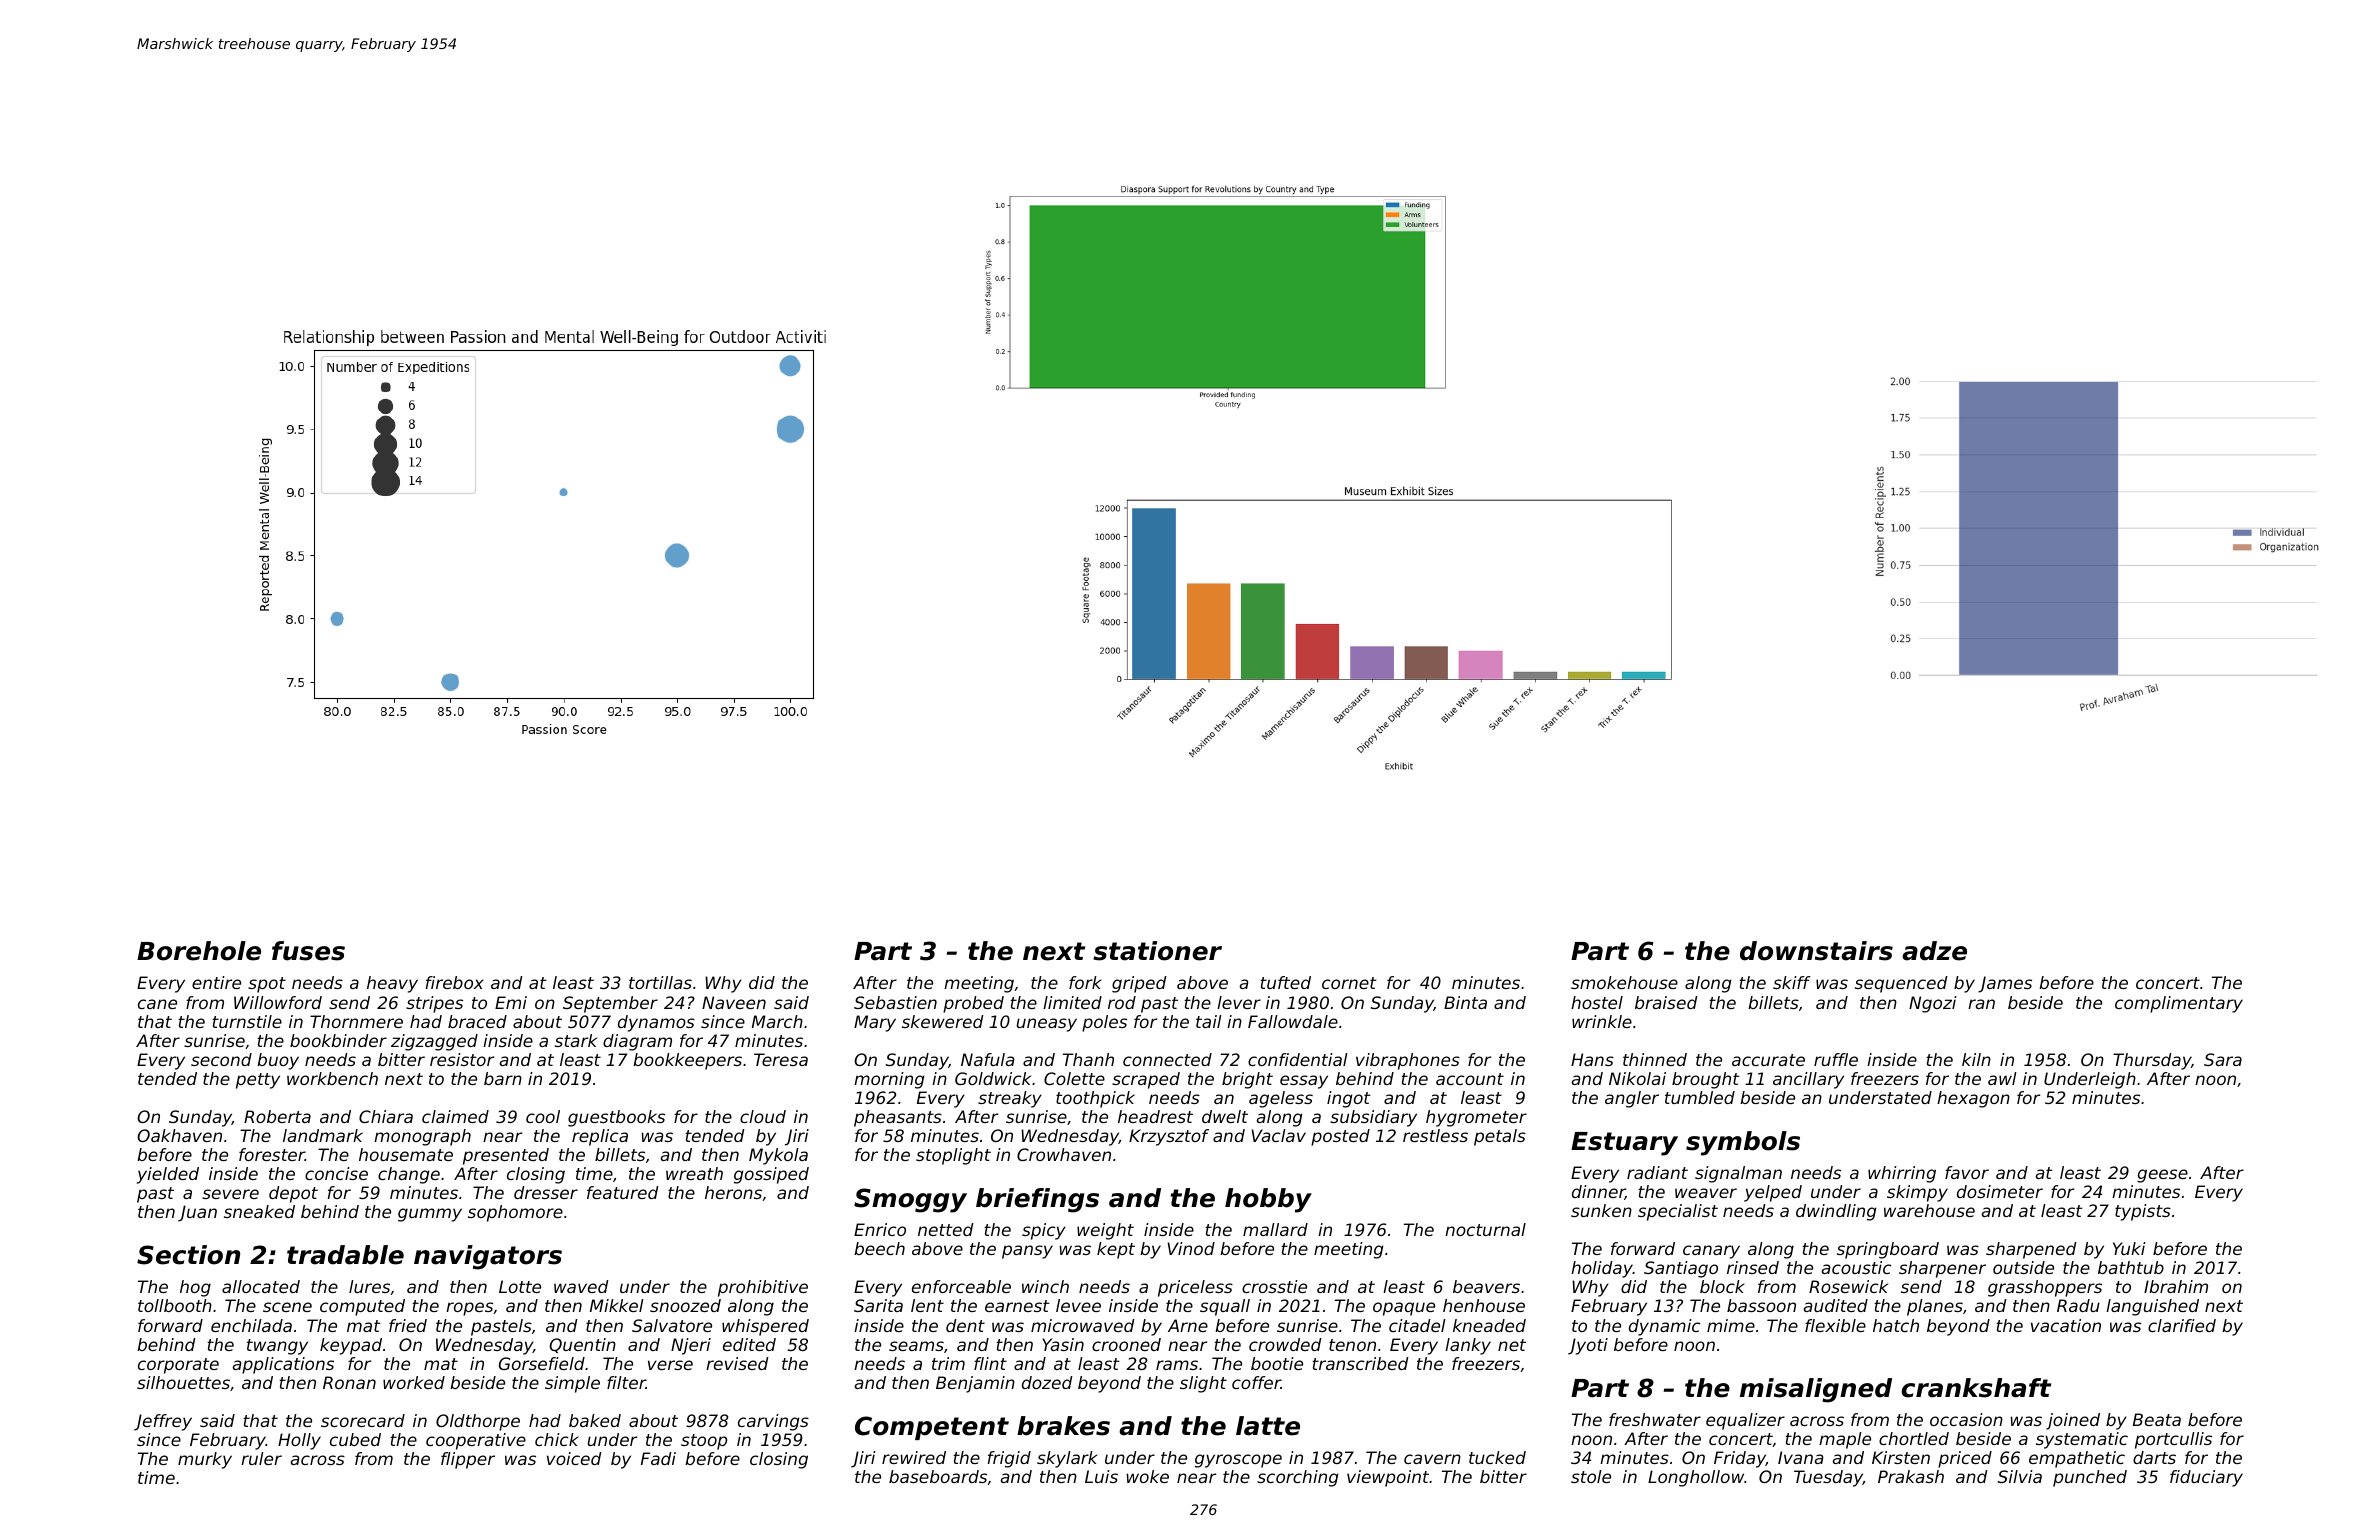 Image resolution: width=2380 pixels, height=1540 pixels. What do you see at coordinates (1934, 951) in the screenshot?
I see `adze` at bounding box center [1934, 951].
